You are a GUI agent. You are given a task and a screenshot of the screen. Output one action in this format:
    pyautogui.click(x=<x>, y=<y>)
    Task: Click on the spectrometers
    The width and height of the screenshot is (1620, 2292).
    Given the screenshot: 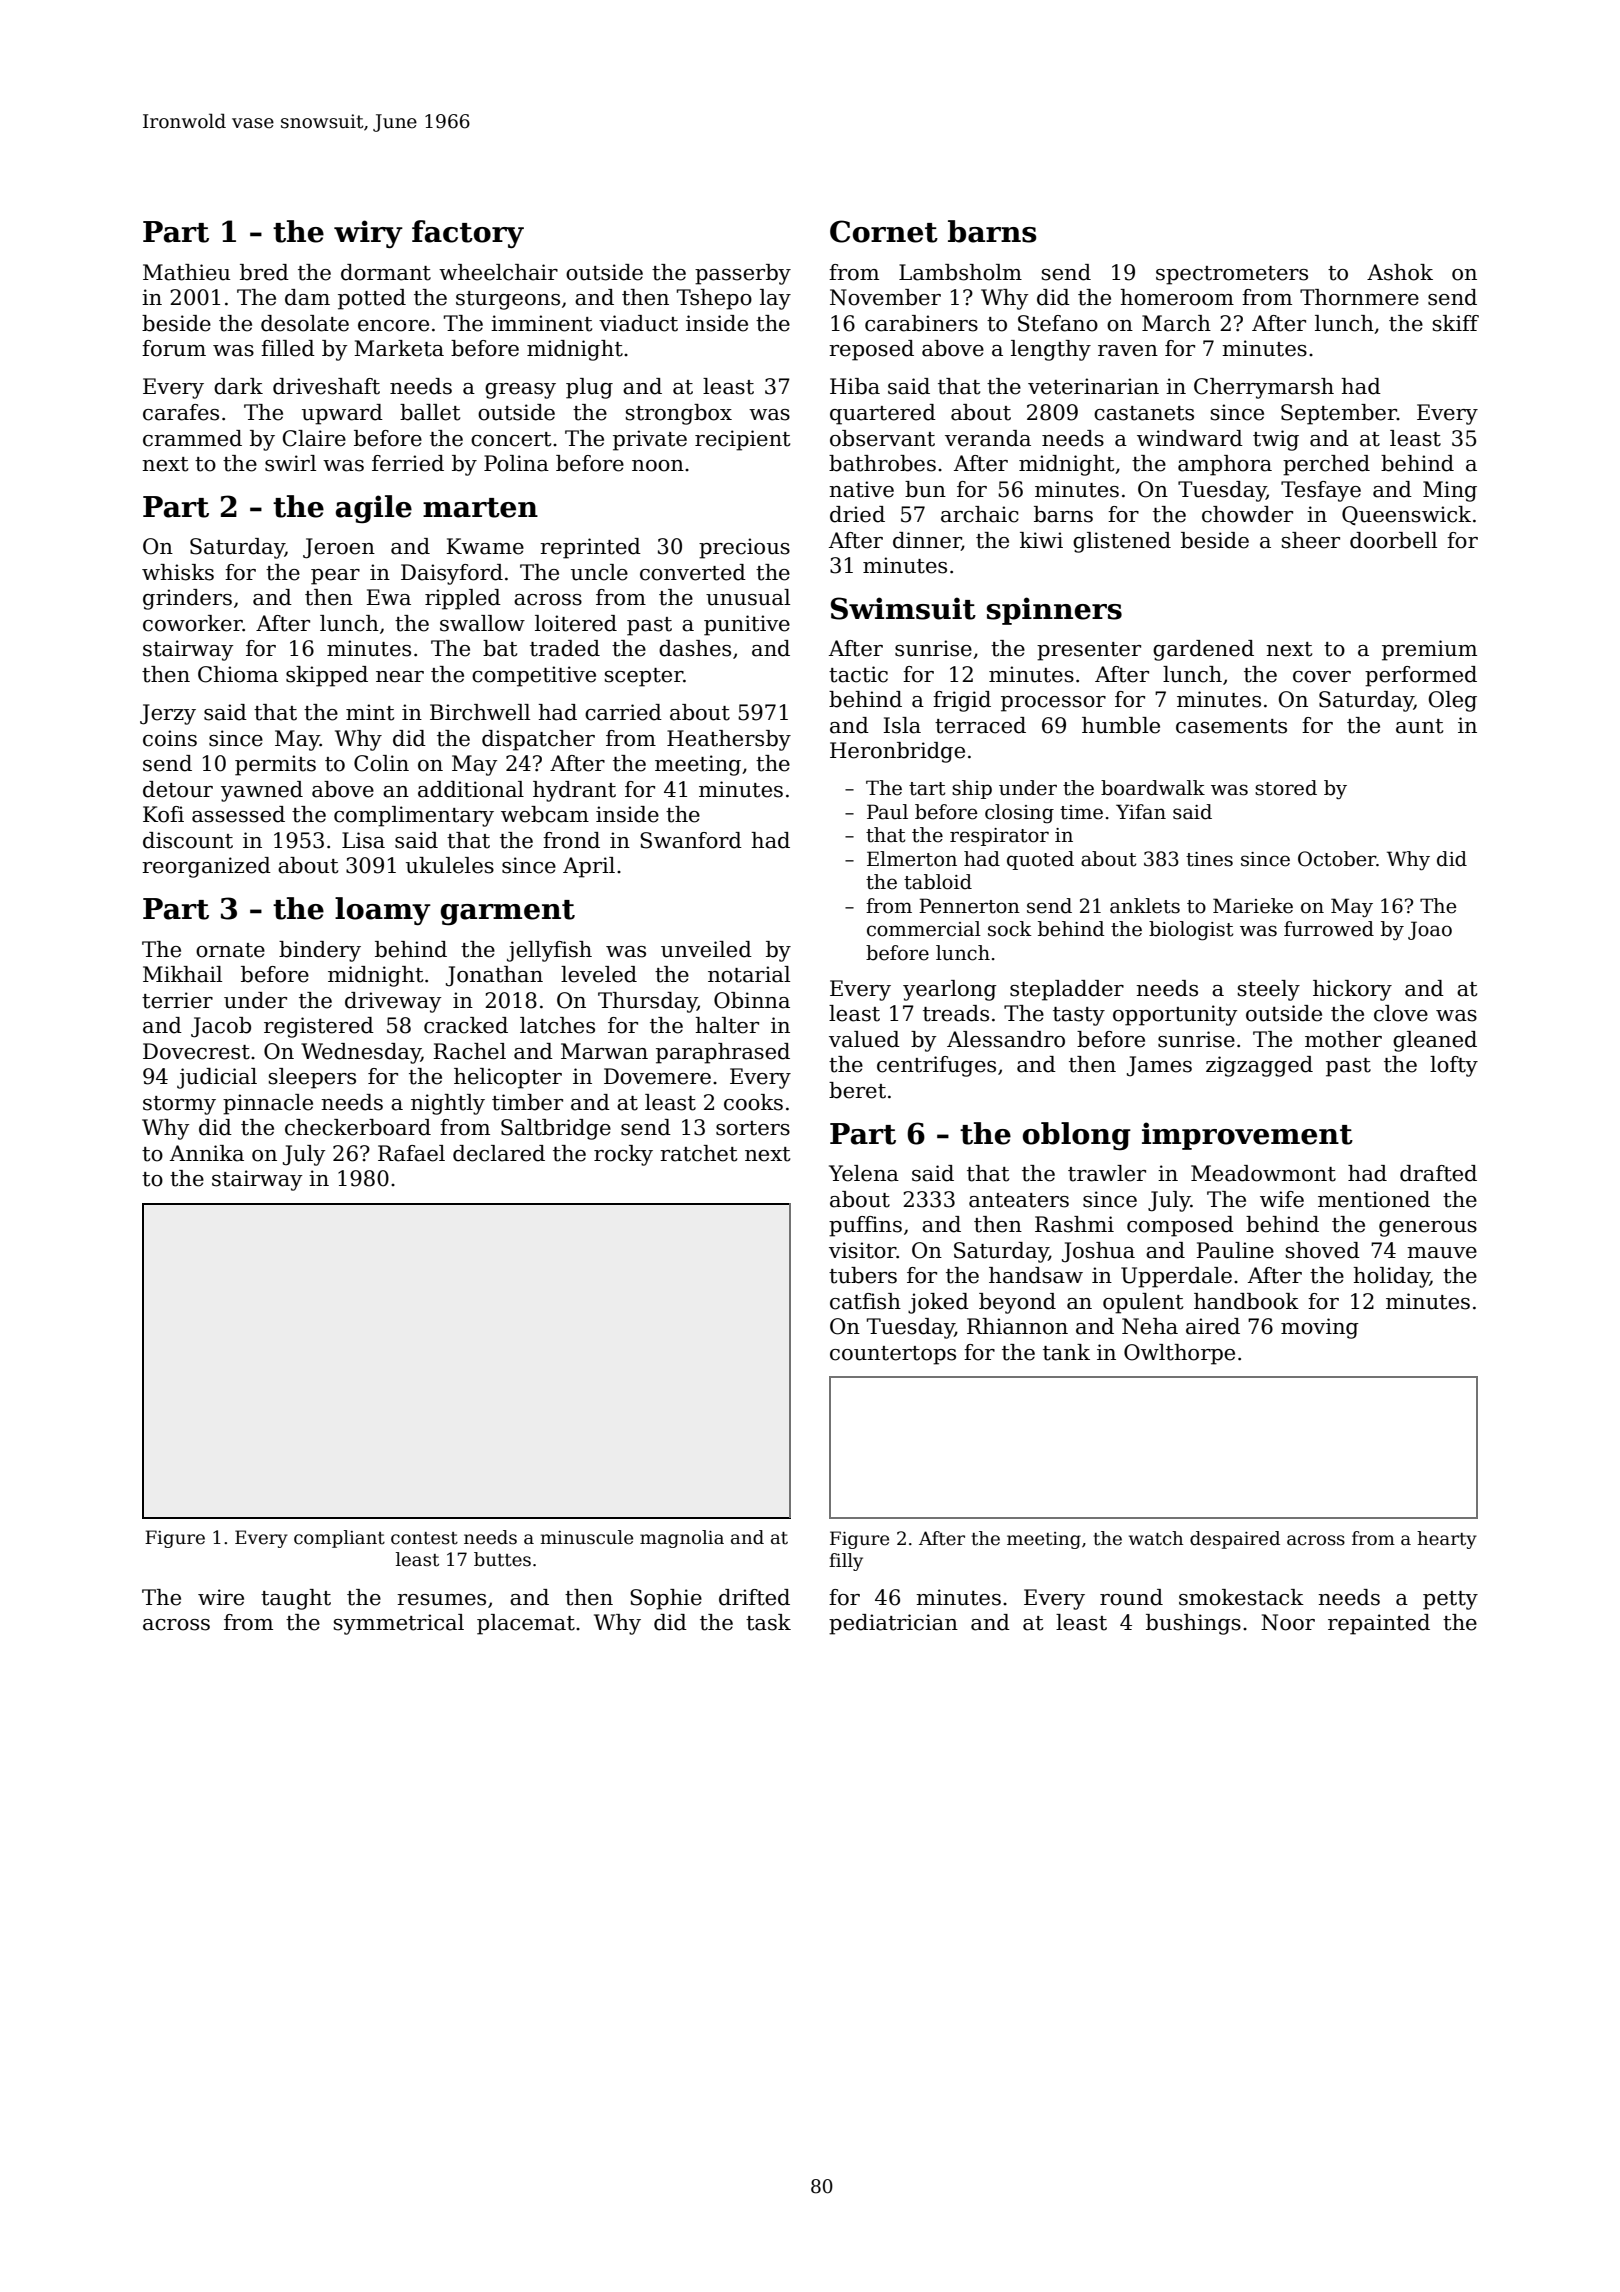 What is the action you would take?
    pyautogui.click(x=1232, y=275)
